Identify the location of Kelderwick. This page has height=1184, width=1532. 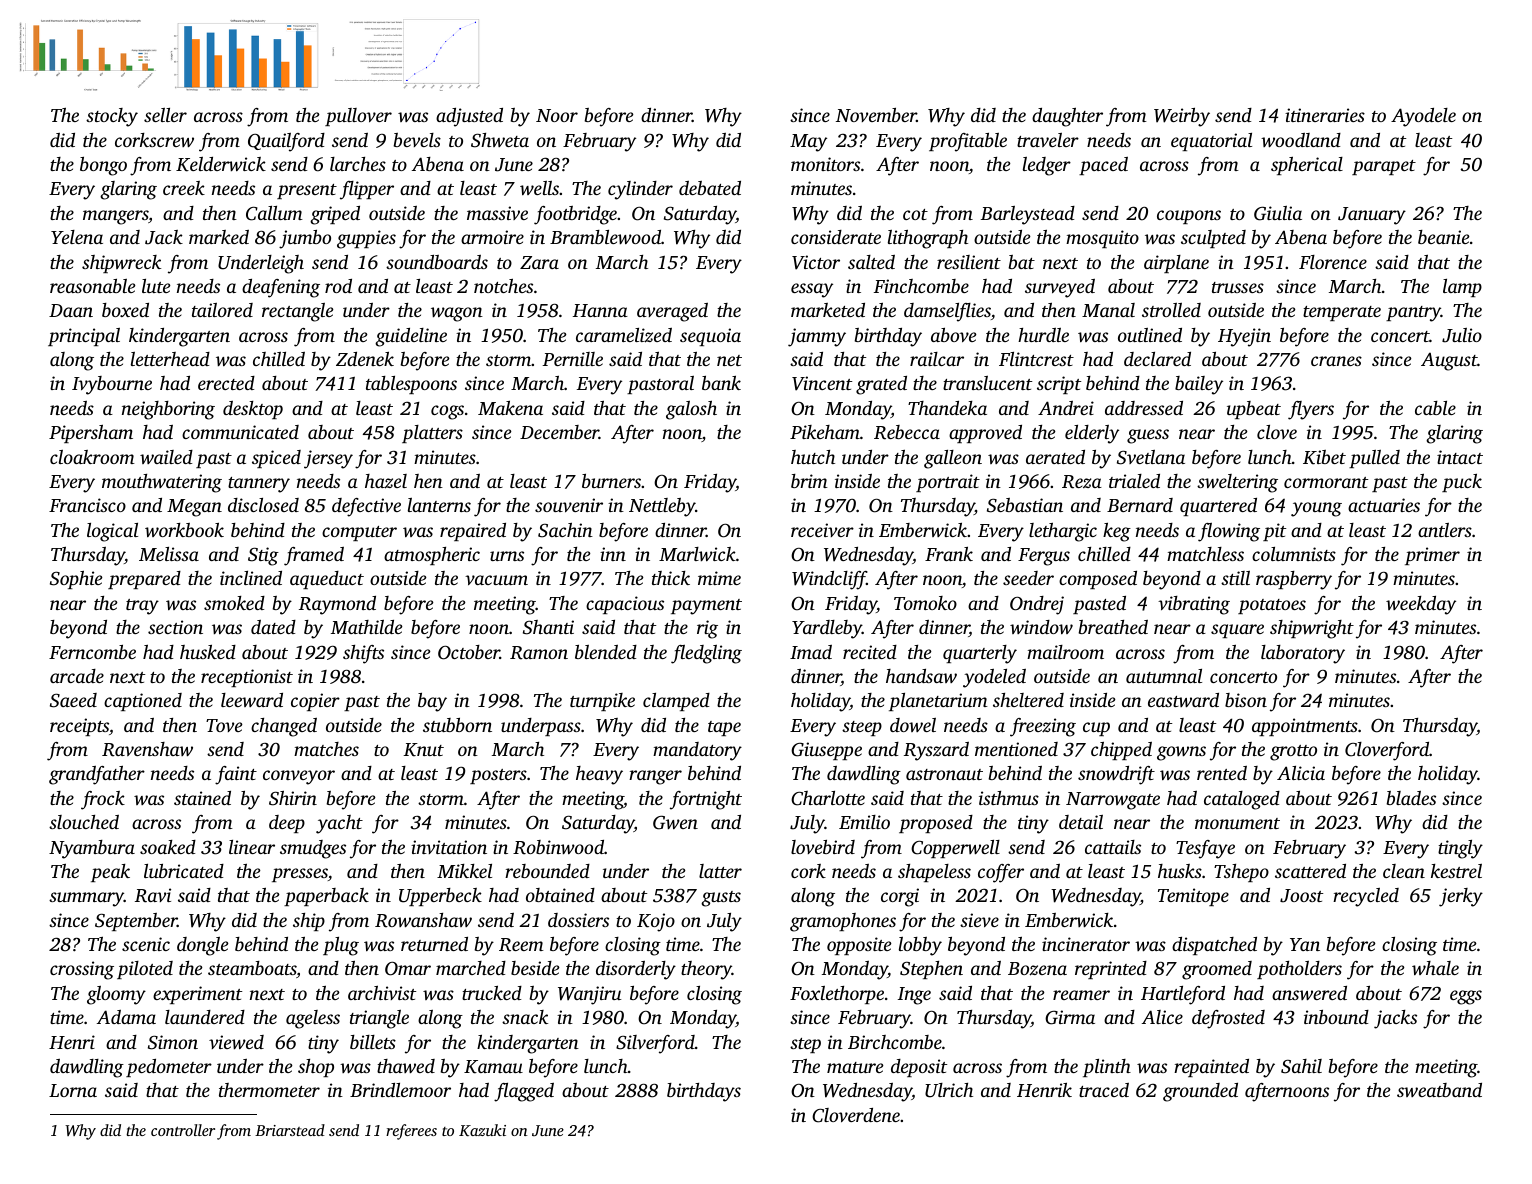
(221, 164).
